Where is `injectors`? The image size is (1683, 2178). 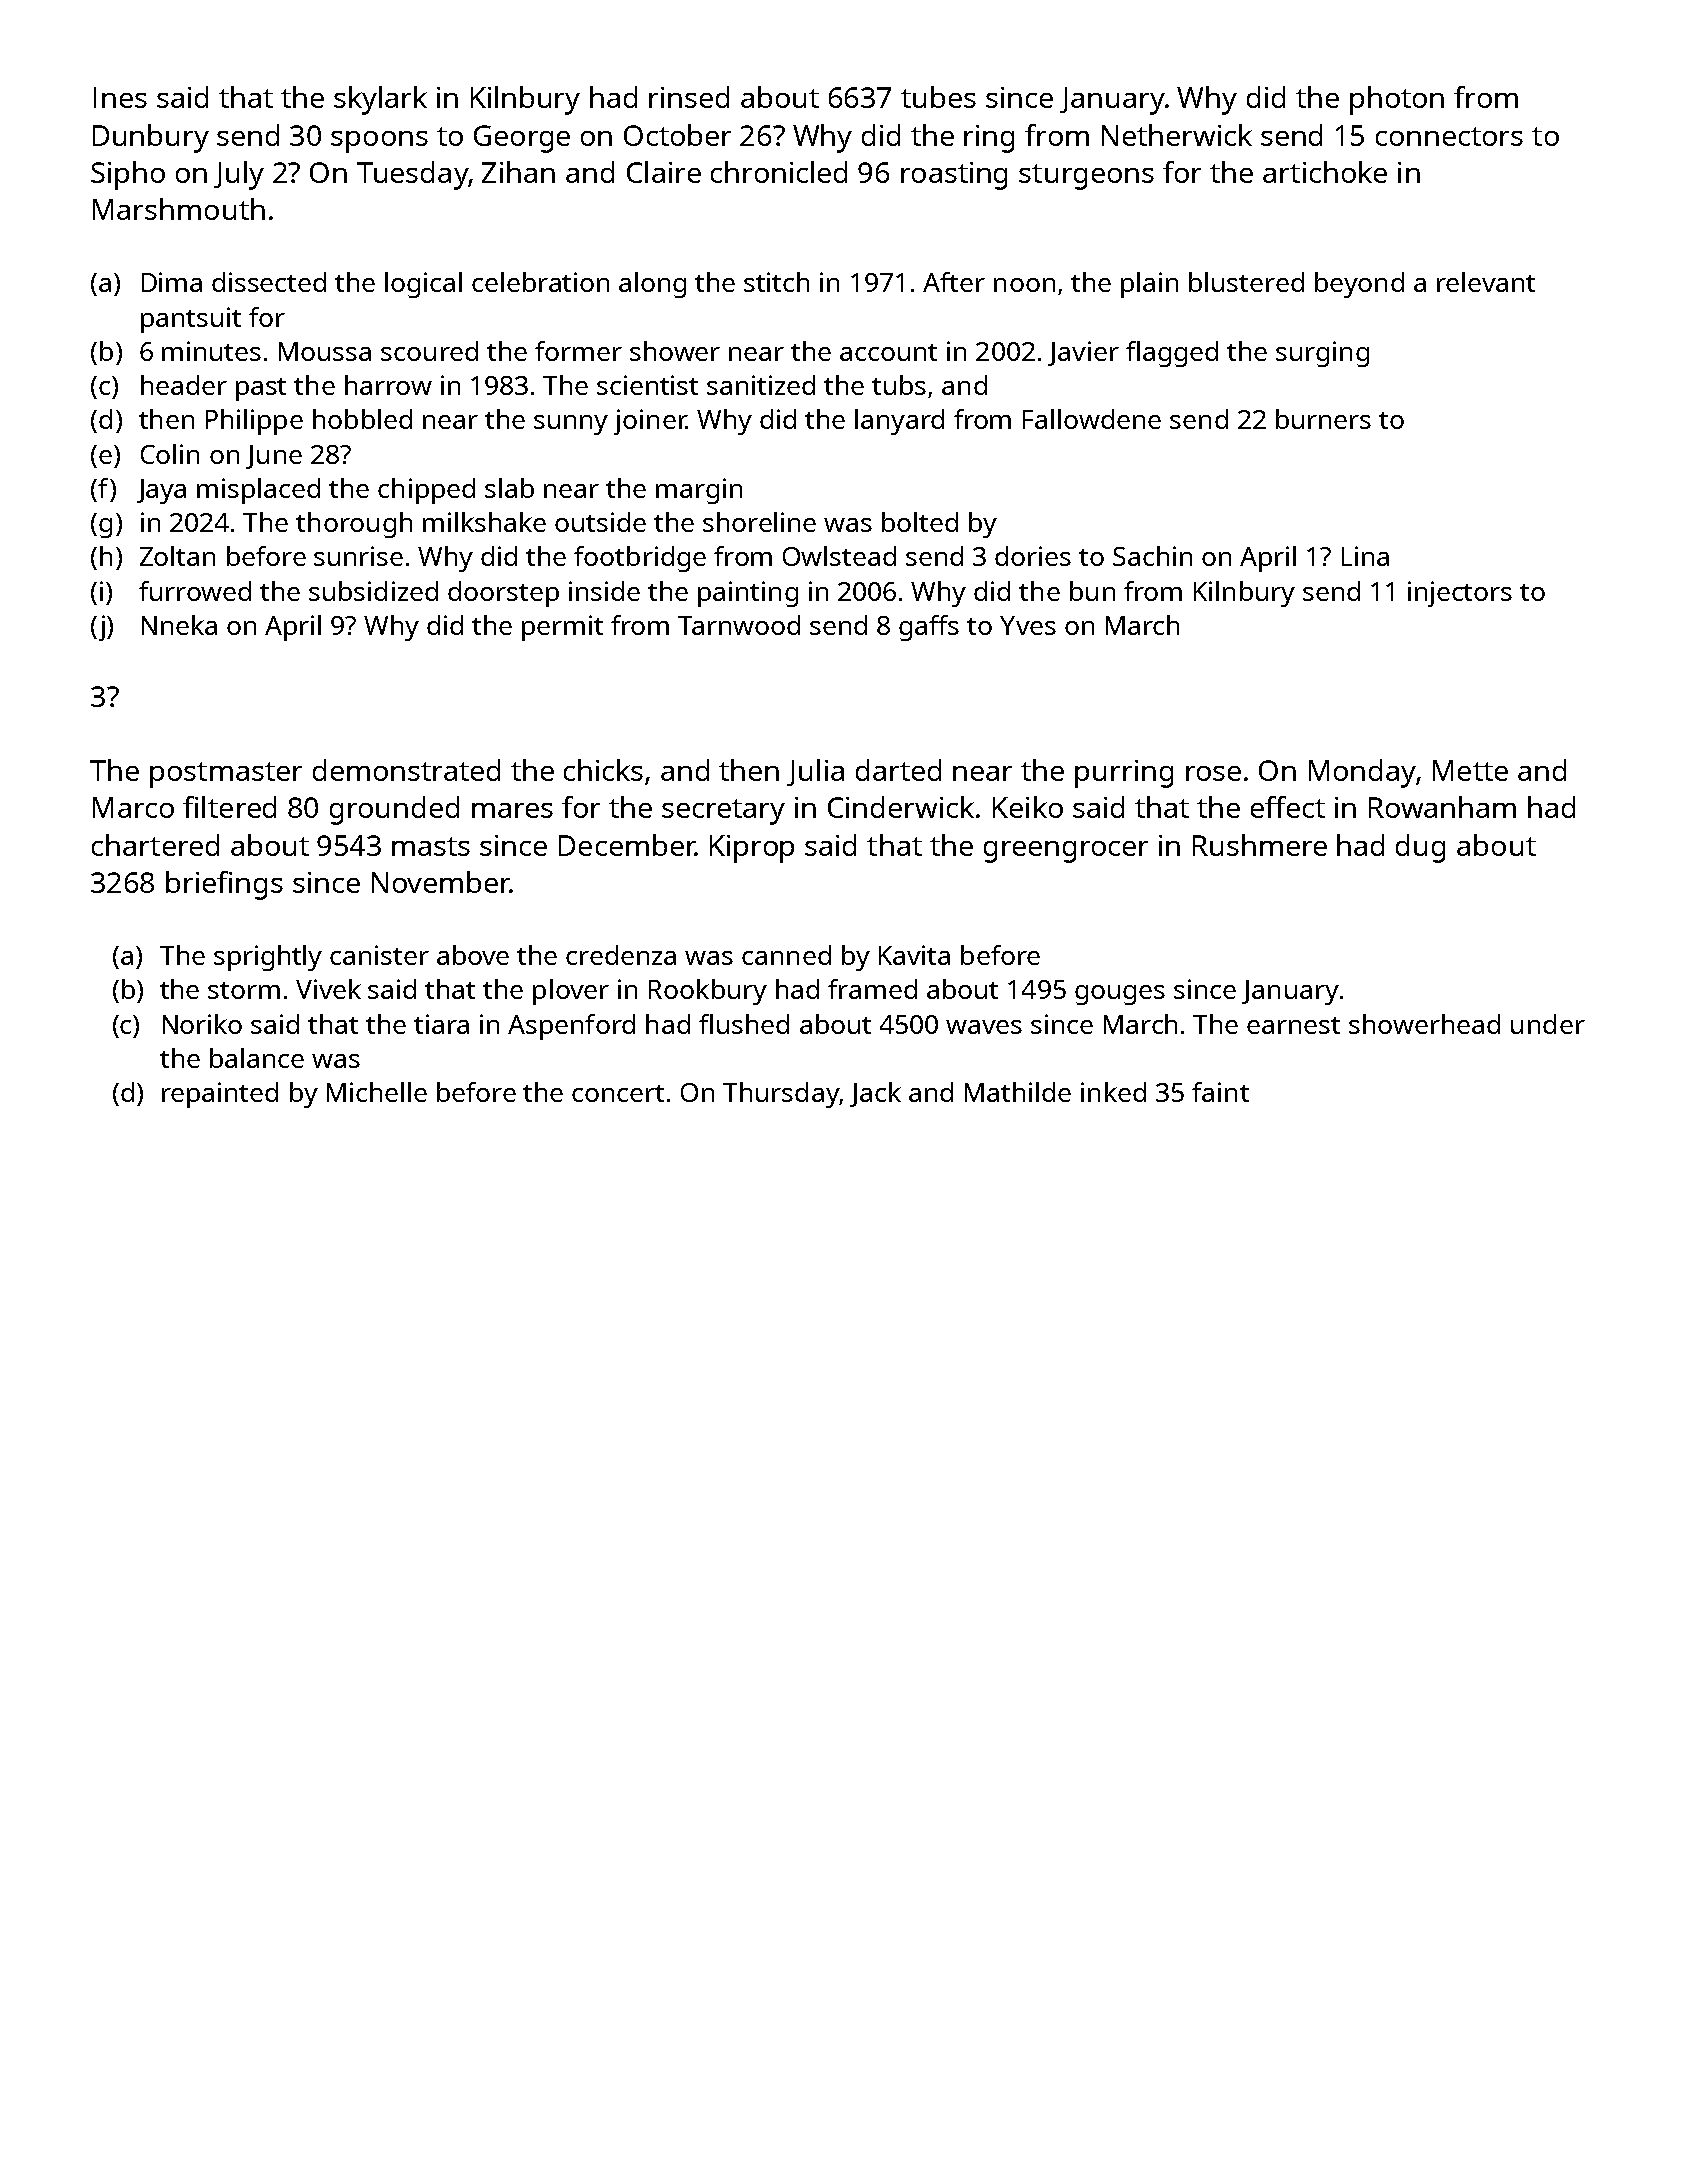
injectors is located at coordinates (1460, 594).
